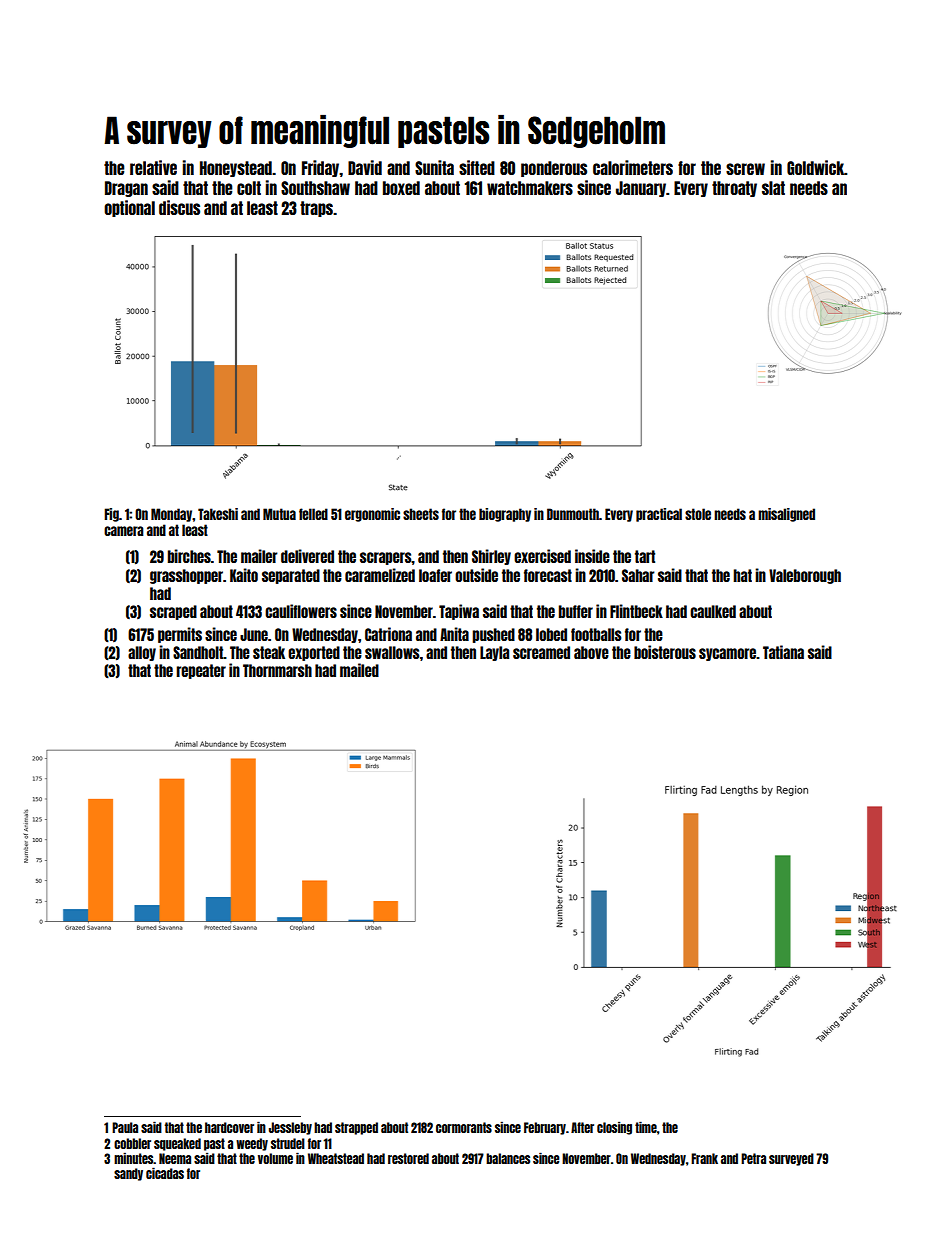 Image resolution: width=952 pixels, height=1233 pixels. Describe the element at coordinates (336, 1158) in the page. I see `Wheatstead` at that location.
